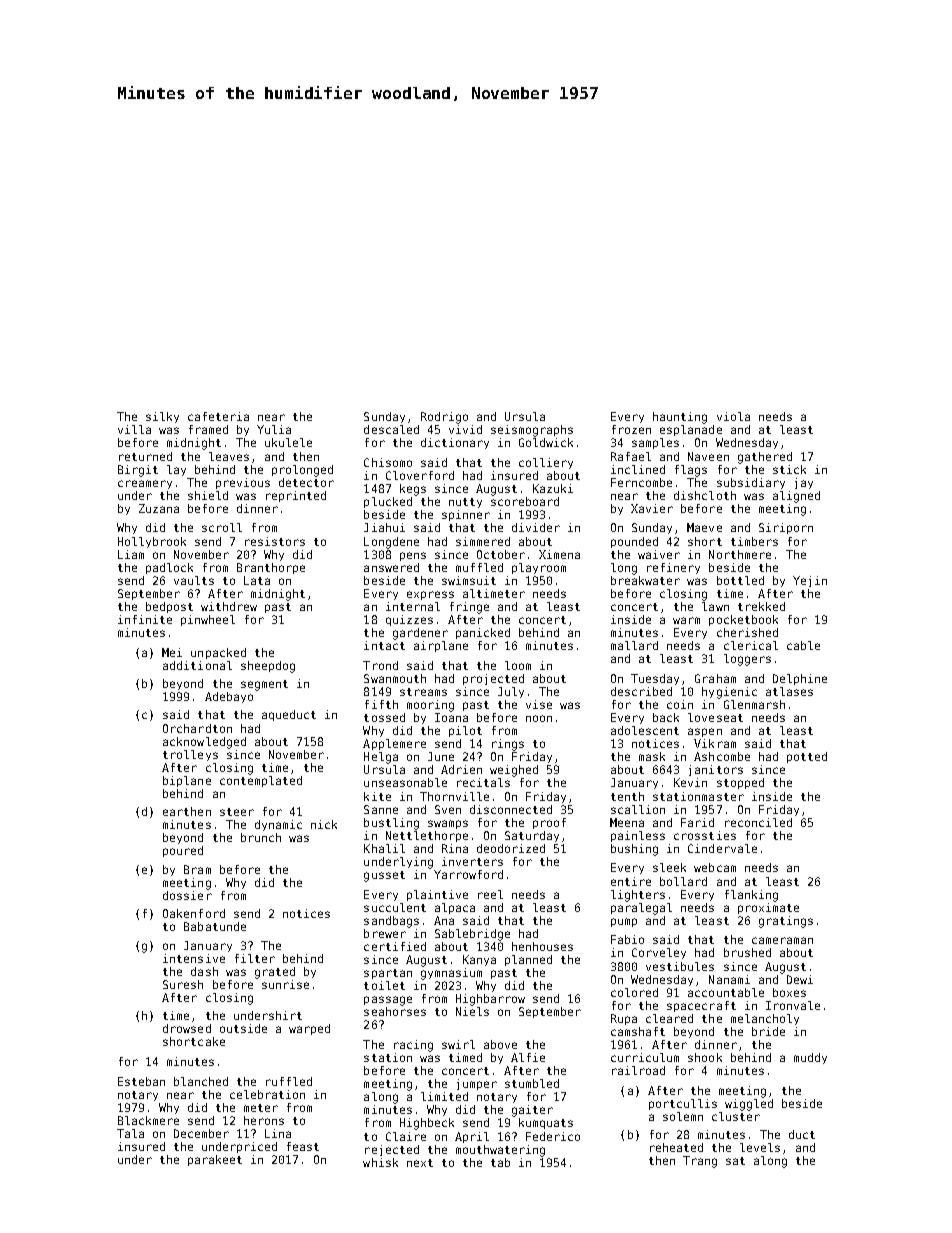  I want to click on alpaca, so click(455, 908).
